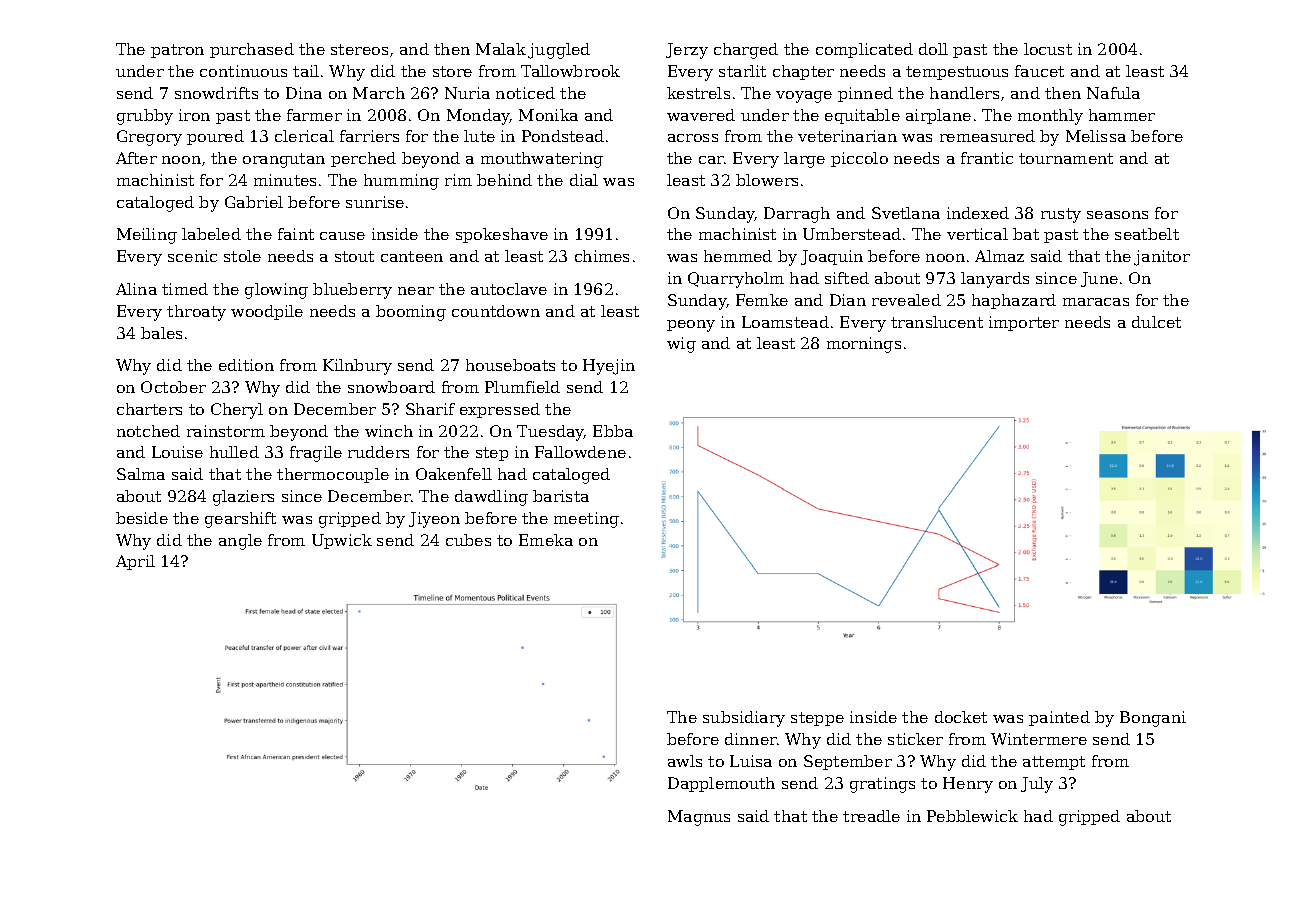 This screenshot has height=924, width=1308. I want to click on subsidiary, so click(744, 719).
